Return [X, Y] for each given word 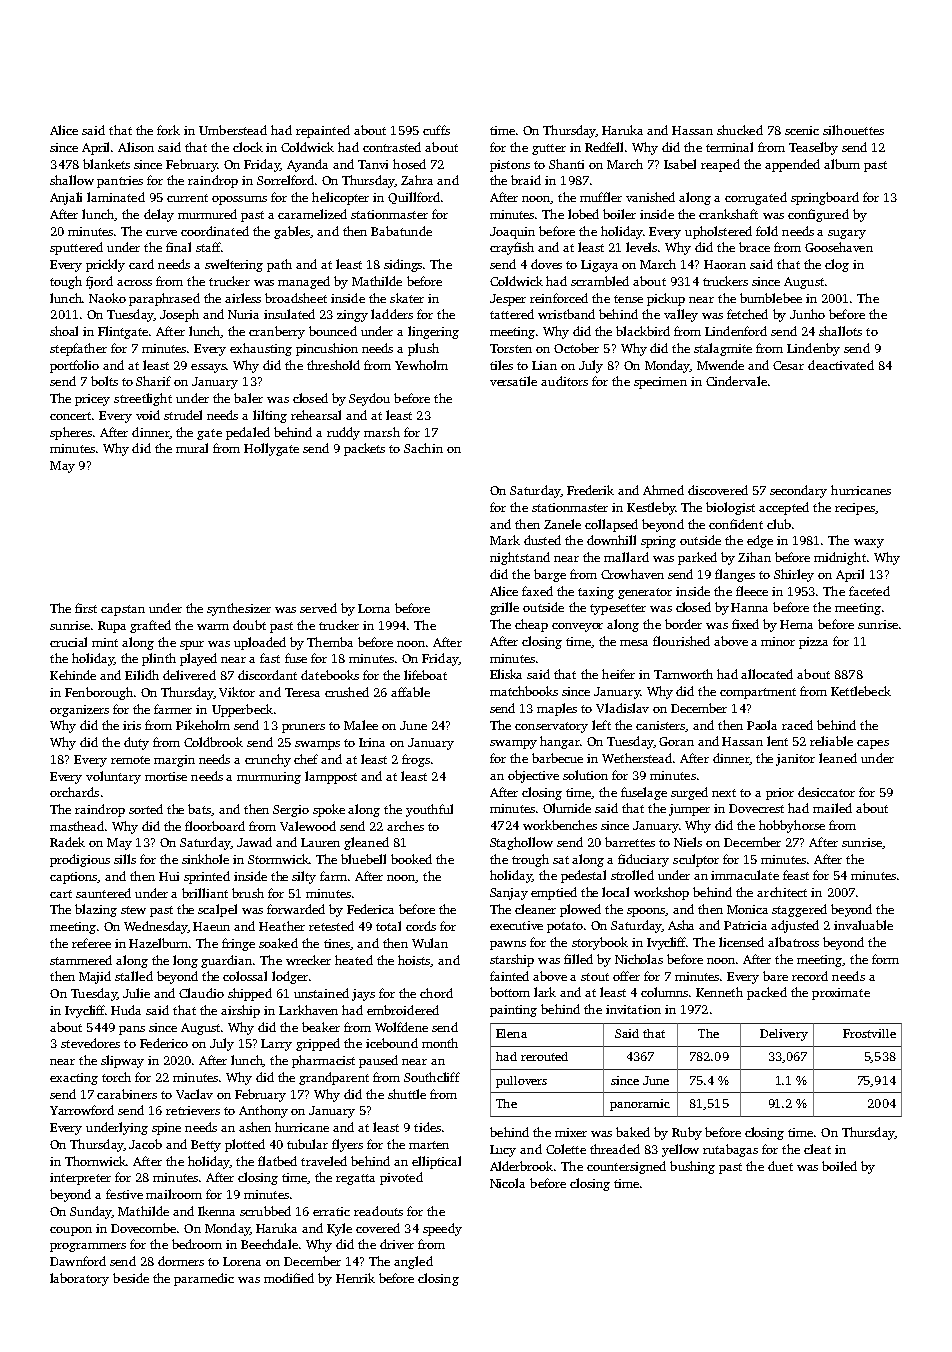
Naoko [107, 298]
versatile [513, 381]
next [724, 793]
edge [760, 541]
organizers [79, 711]
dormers [181, 1261]
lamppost [331, 777]
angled [413, 1262]
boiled [839, 1166]
